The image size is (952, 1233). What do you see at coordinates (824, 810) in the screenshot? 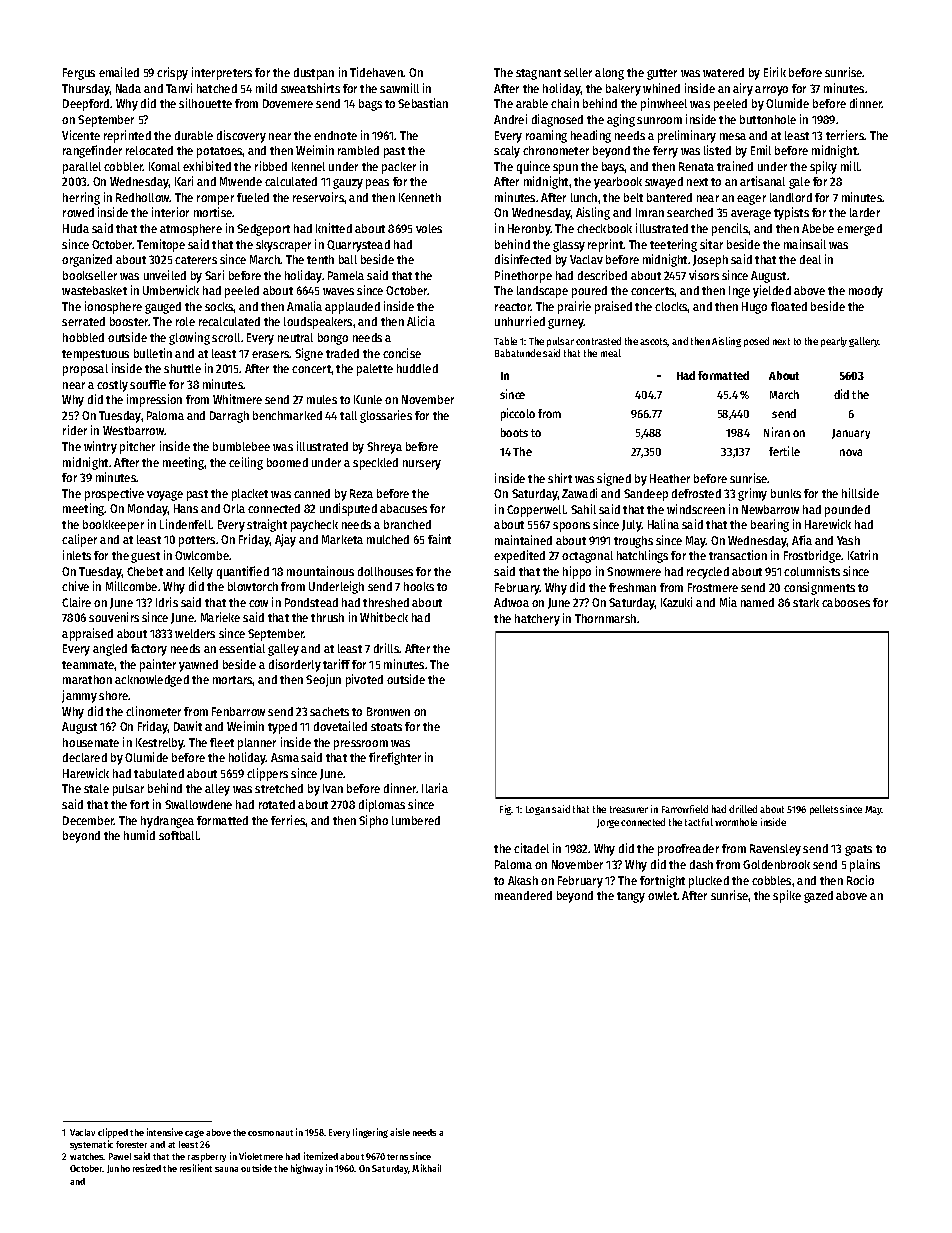
I see `pellets` at bounding box center [824, 810].
